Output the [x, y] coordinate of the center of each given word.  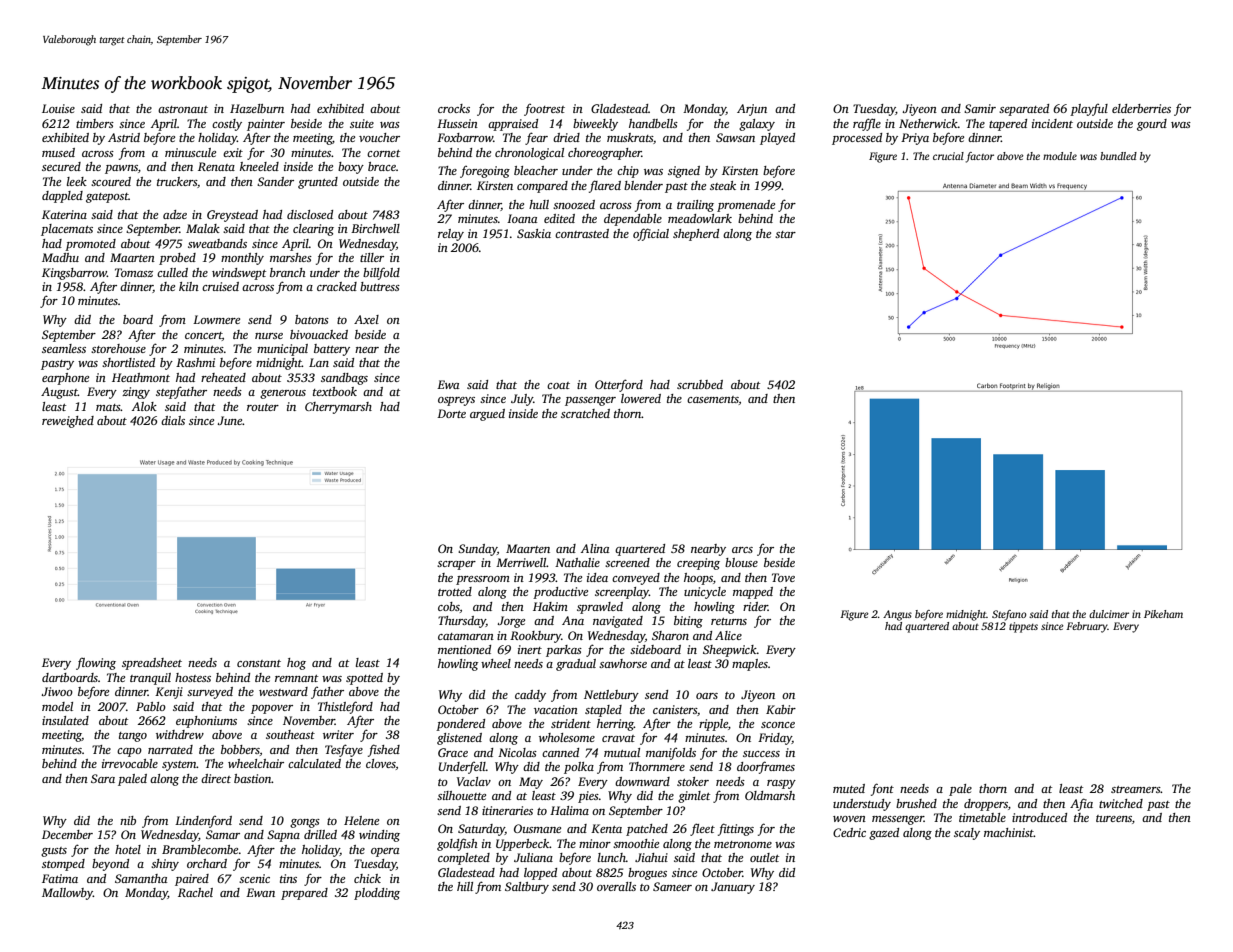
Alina [595, 548]
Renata [216, 166]
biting [688, 622]
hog [296, 664]
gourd [1152, 125]
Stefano [1009, 615]
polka [579, 768]
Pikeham [1163, 614]
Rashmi [195, 362]
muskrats [630, 137]
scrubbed [700, 384]
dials [173, 420]
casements [713, 399]
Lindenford [203, 822]
